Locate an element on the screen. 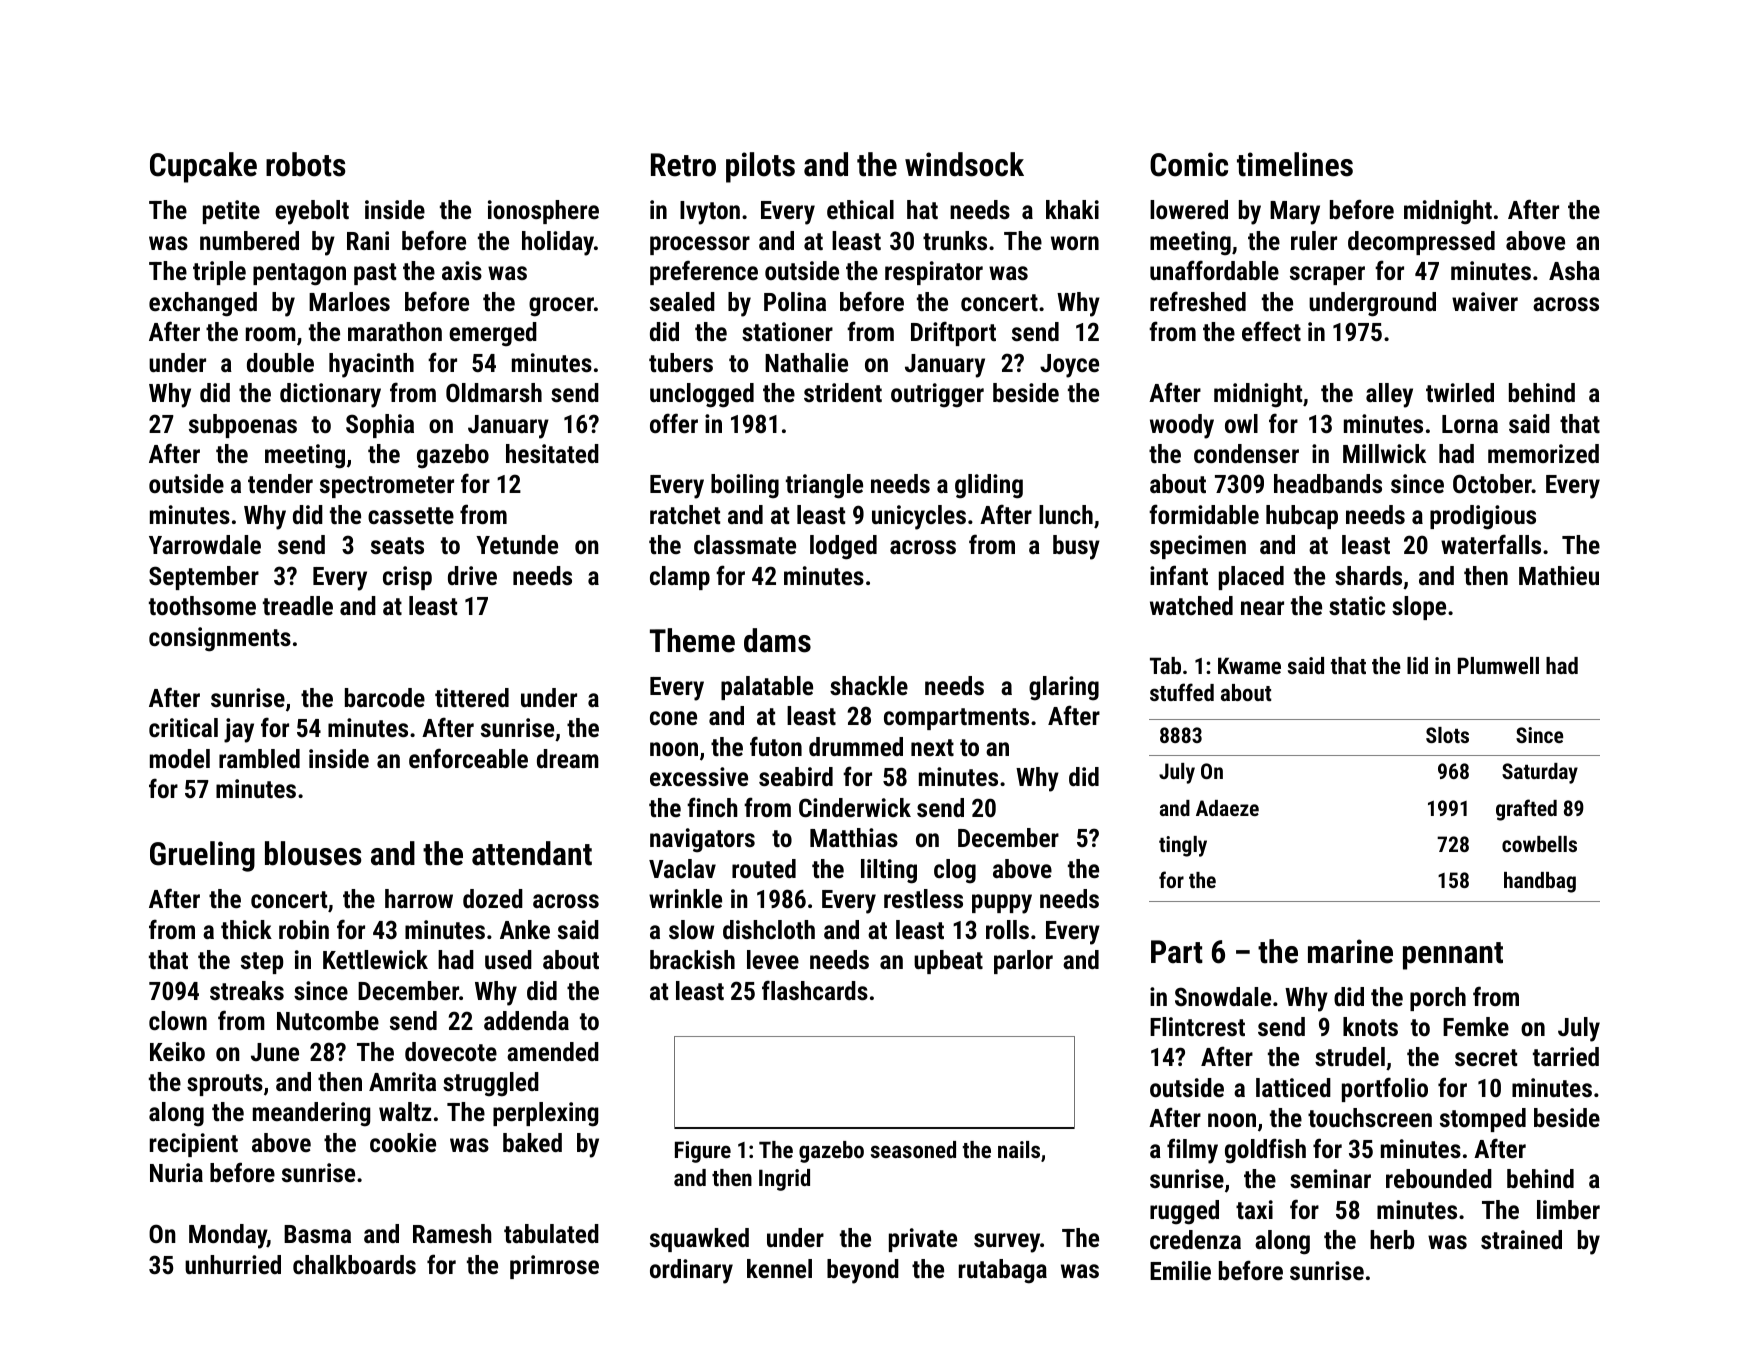 The image size is (1749, 1351). waltz is located at coordinates (405, 1111).
